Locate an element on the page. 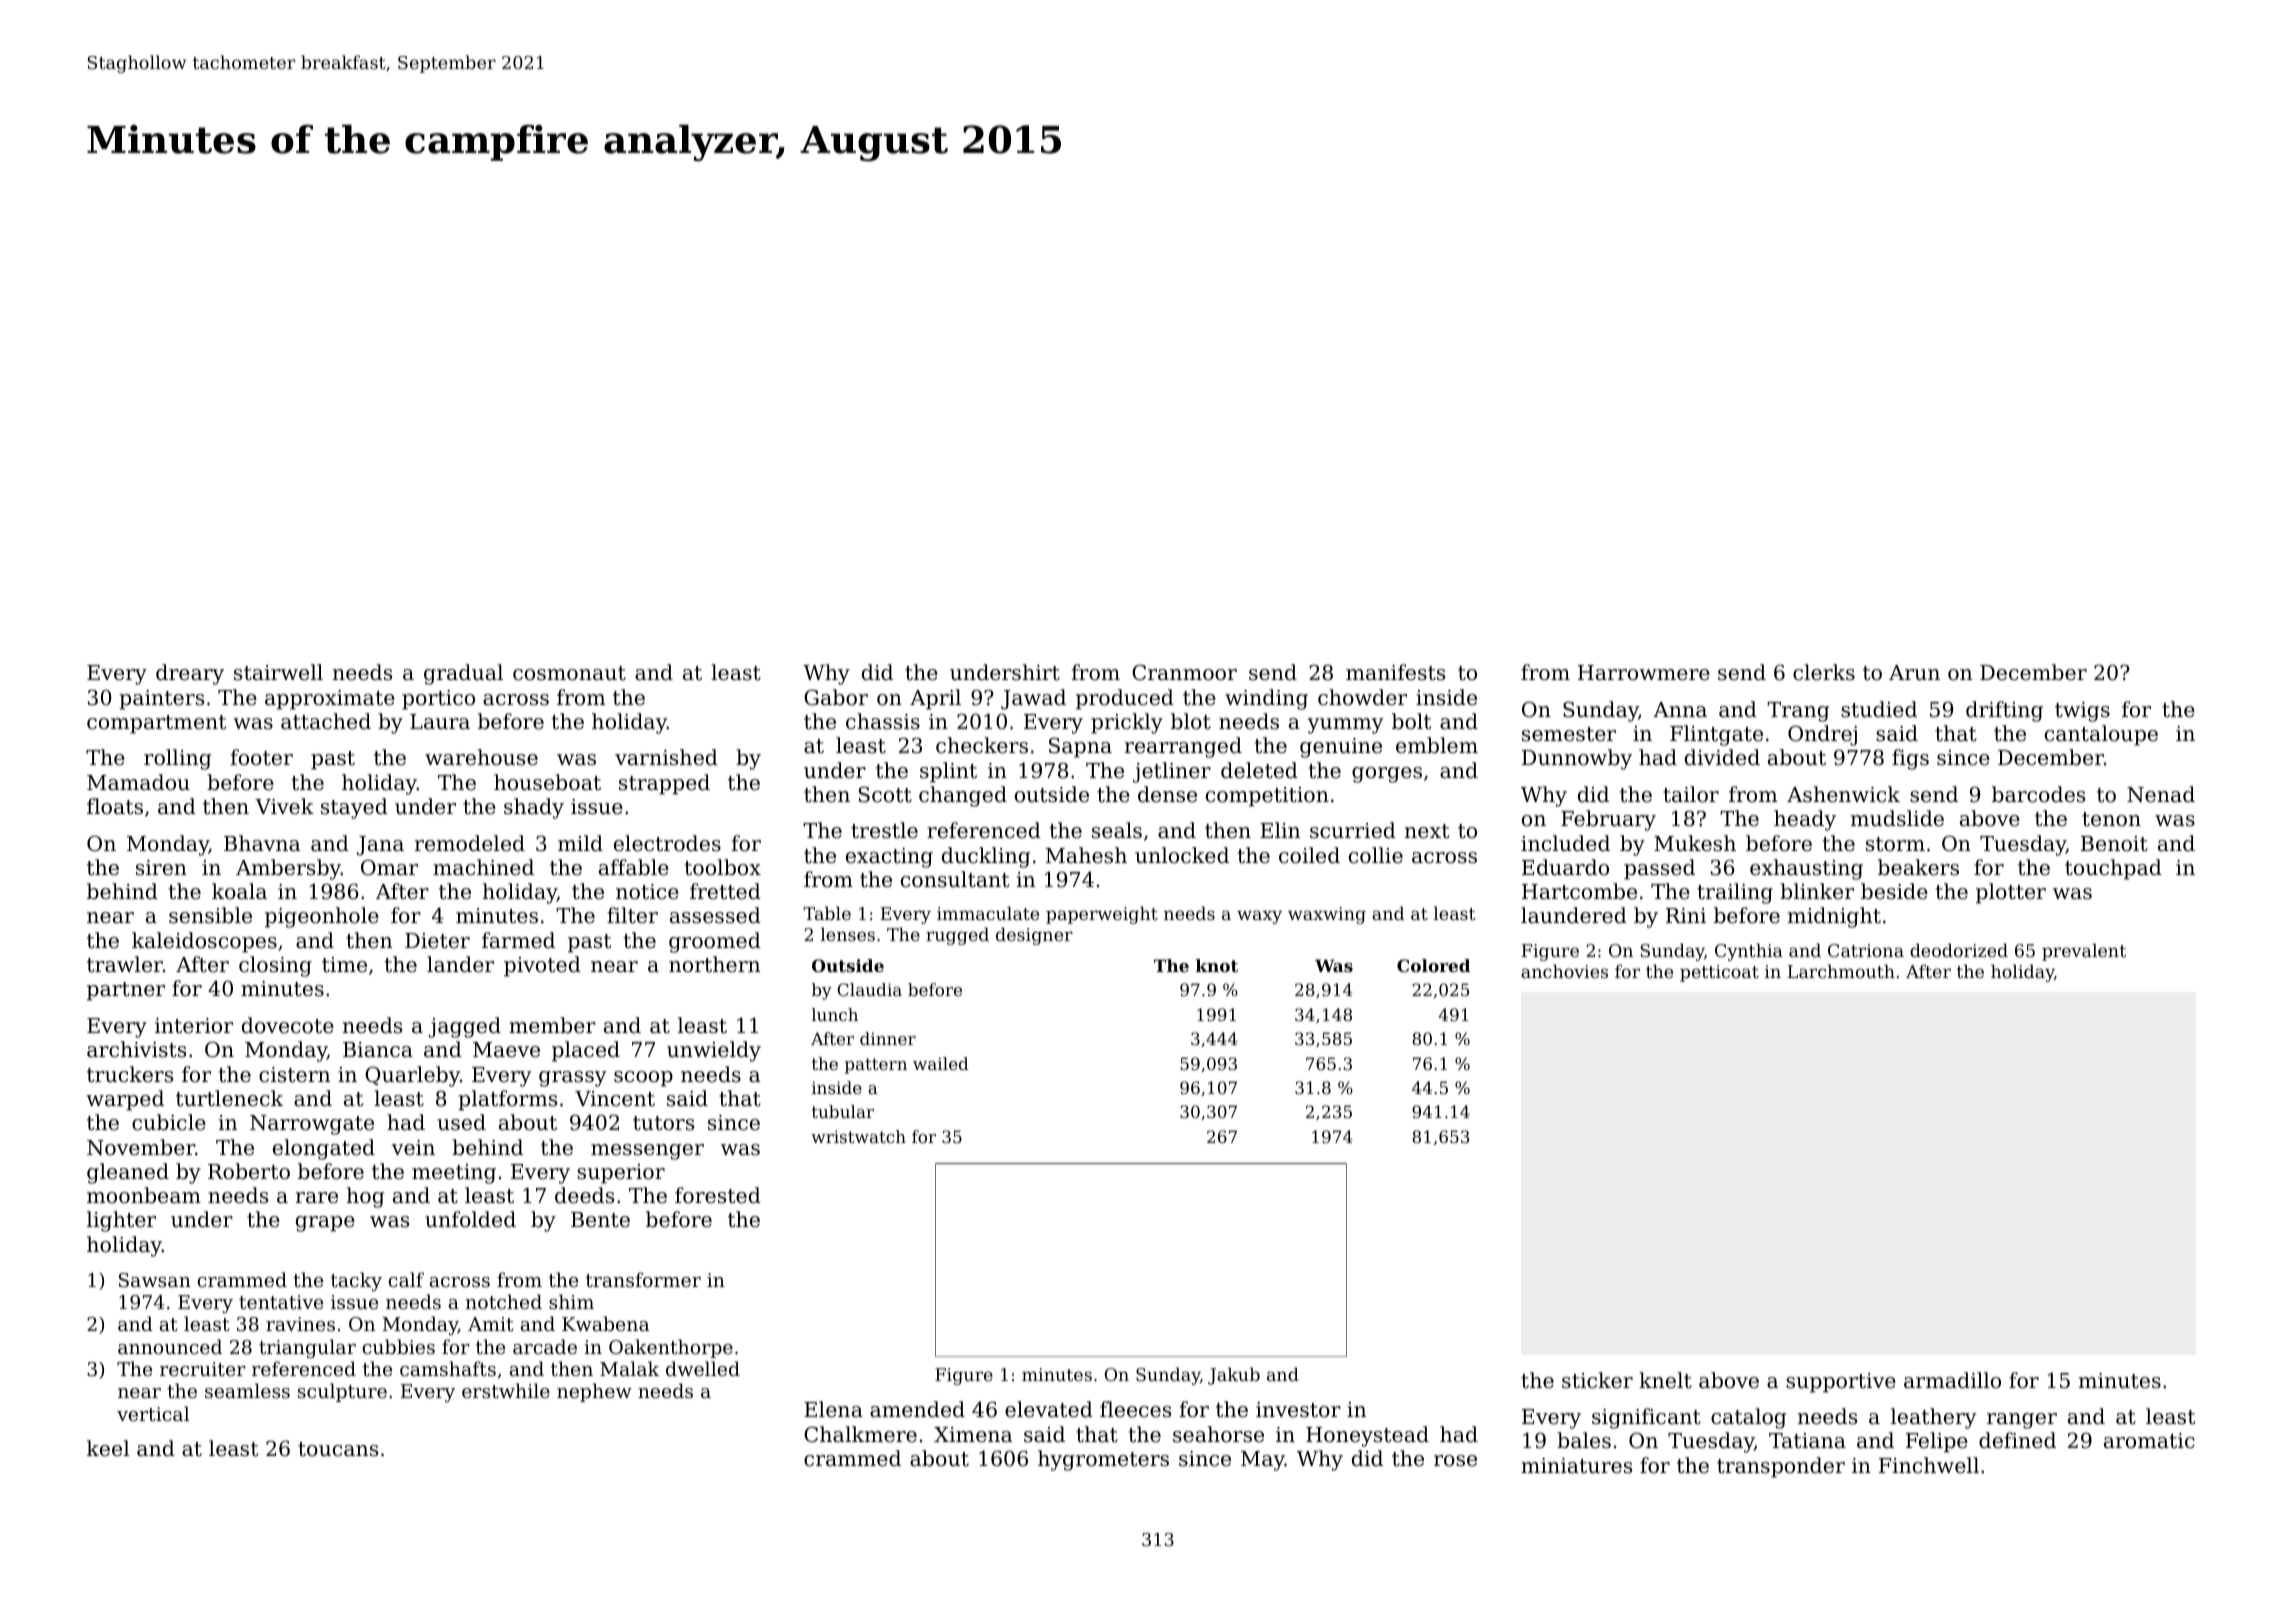  cistern is located at coordinates (294, 1075).
